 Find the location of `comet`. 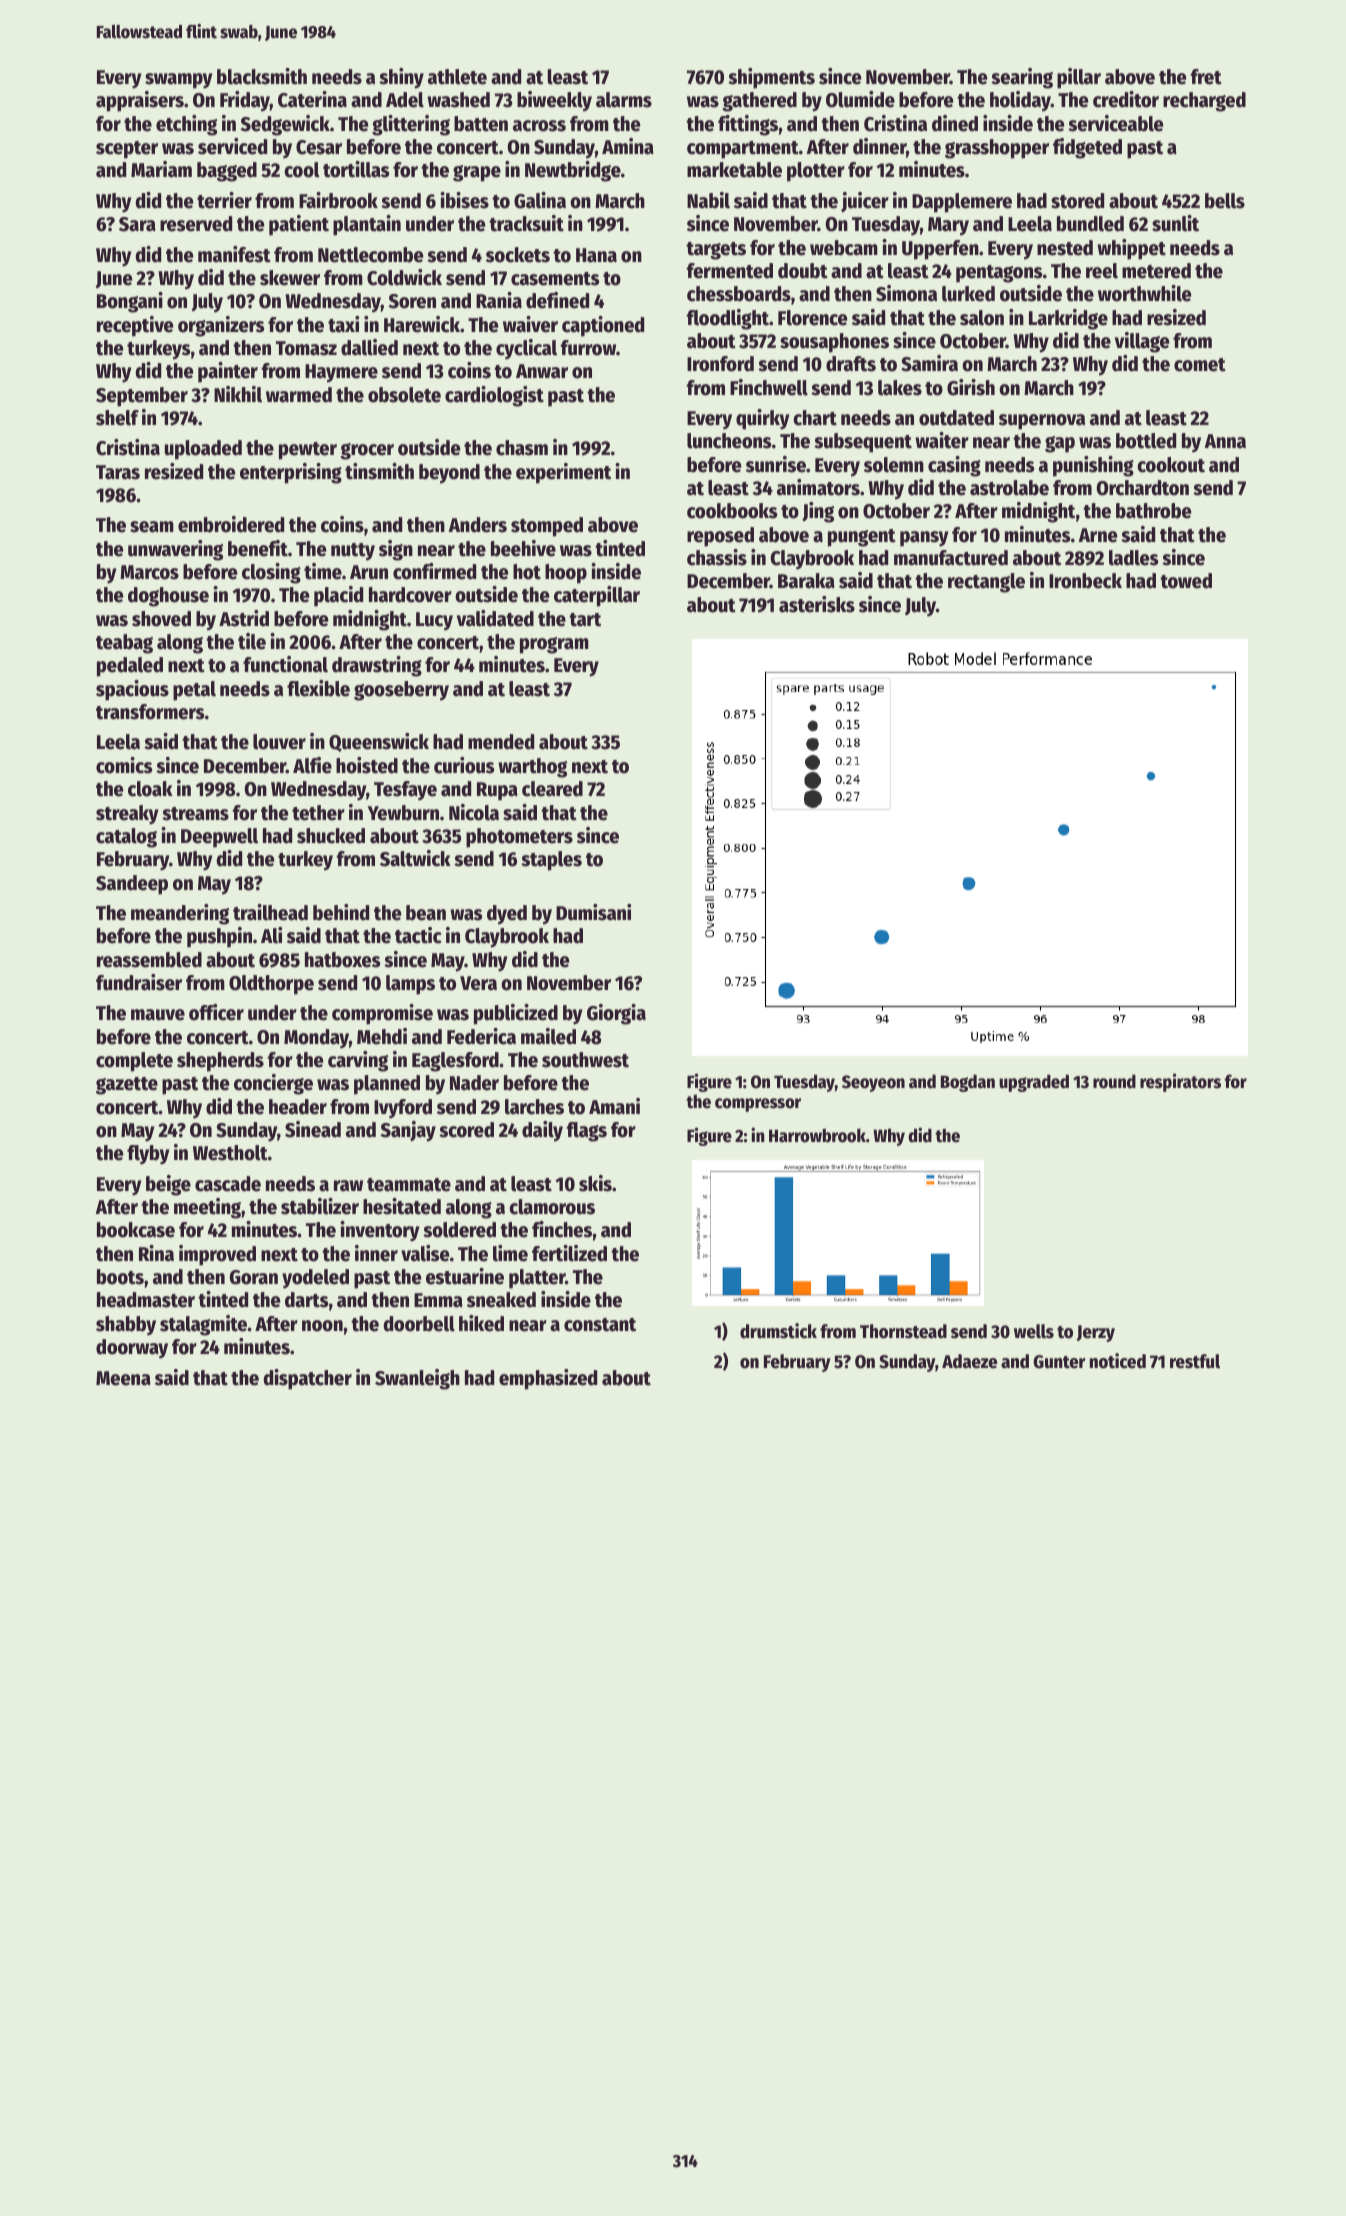

comet is located at coordinates (1200, 365).
